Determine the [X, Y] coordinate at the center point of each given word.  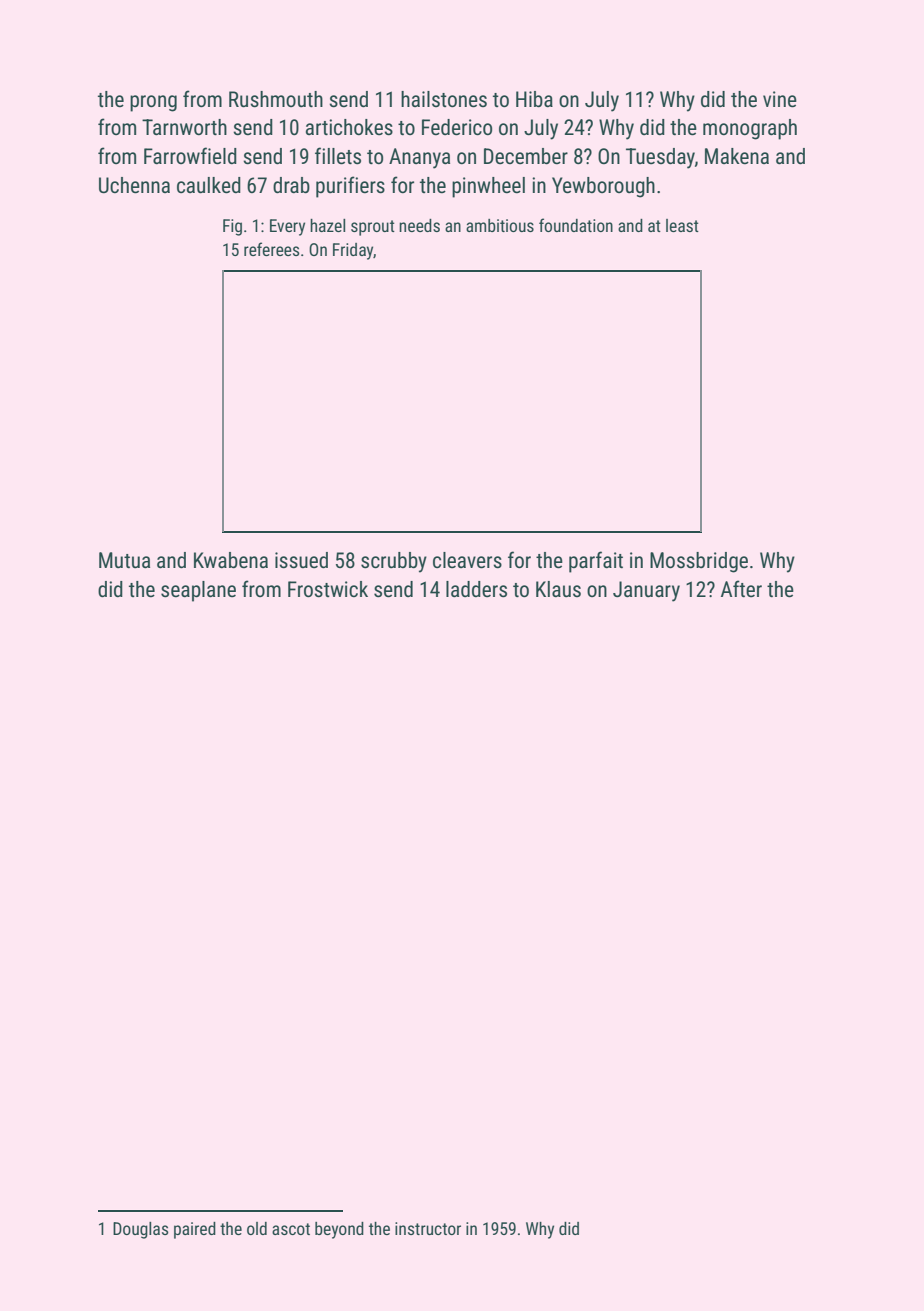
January [646, 591]
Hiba [534, 99]
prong [153, 103]
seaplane [198, 591]
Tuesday [660, 158]
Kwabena [231, 560]
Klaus [558, 589]
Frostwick [328, 589]
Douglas [141, 1230]
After [741, 589]
